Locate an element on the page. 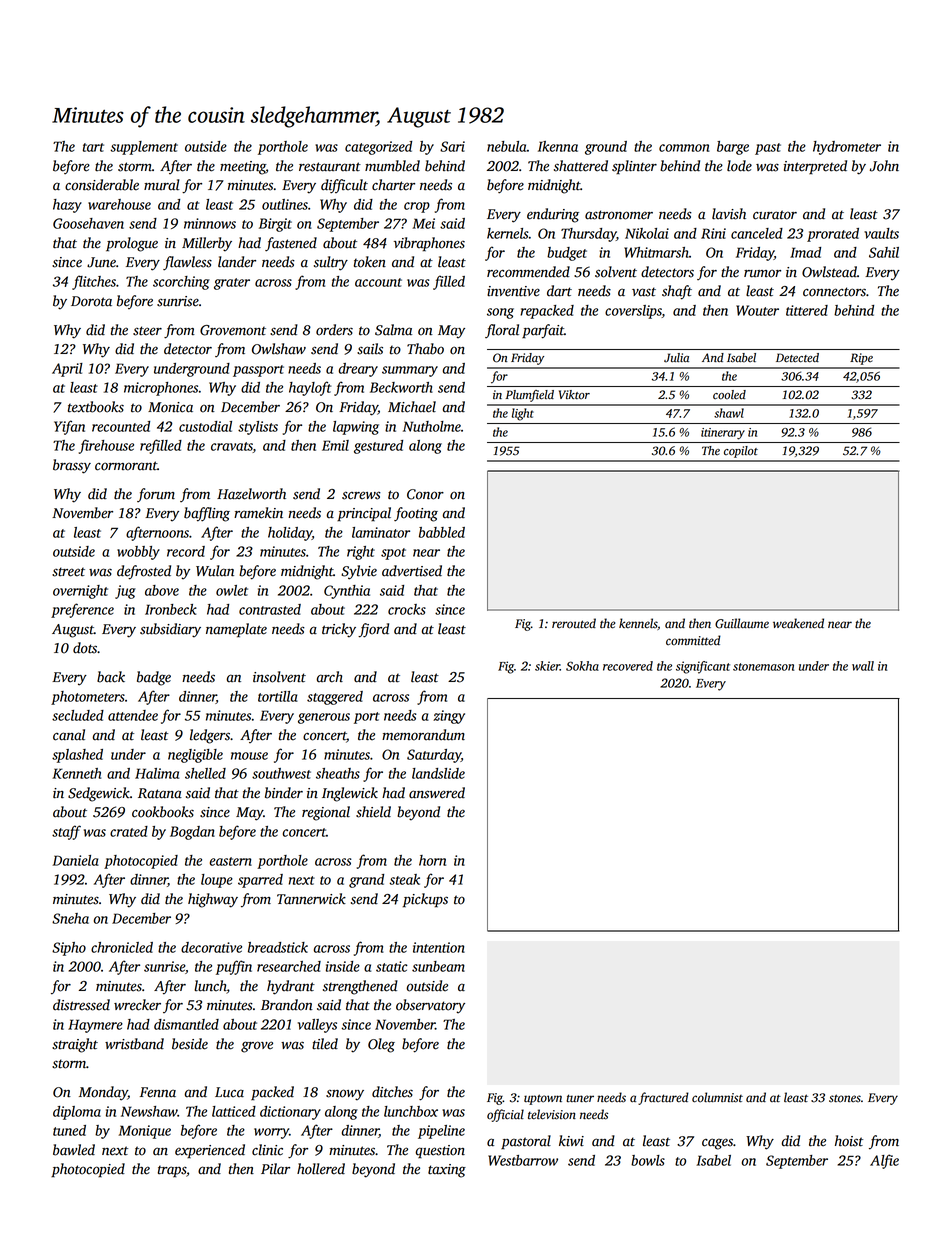  charter is located at coordinates (393, 185).
